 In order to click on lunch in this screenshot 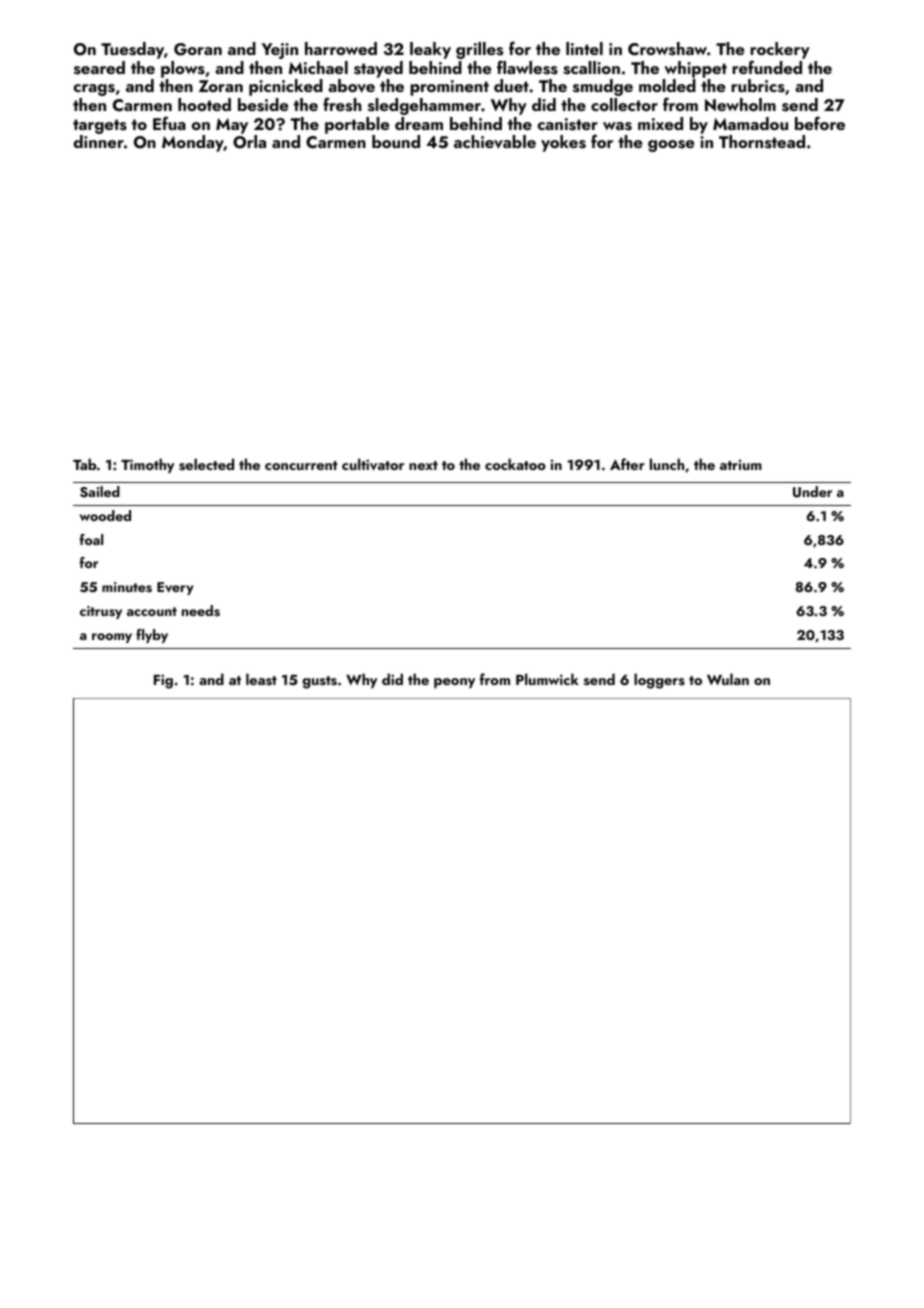, I will do `click(667, 464)`.
